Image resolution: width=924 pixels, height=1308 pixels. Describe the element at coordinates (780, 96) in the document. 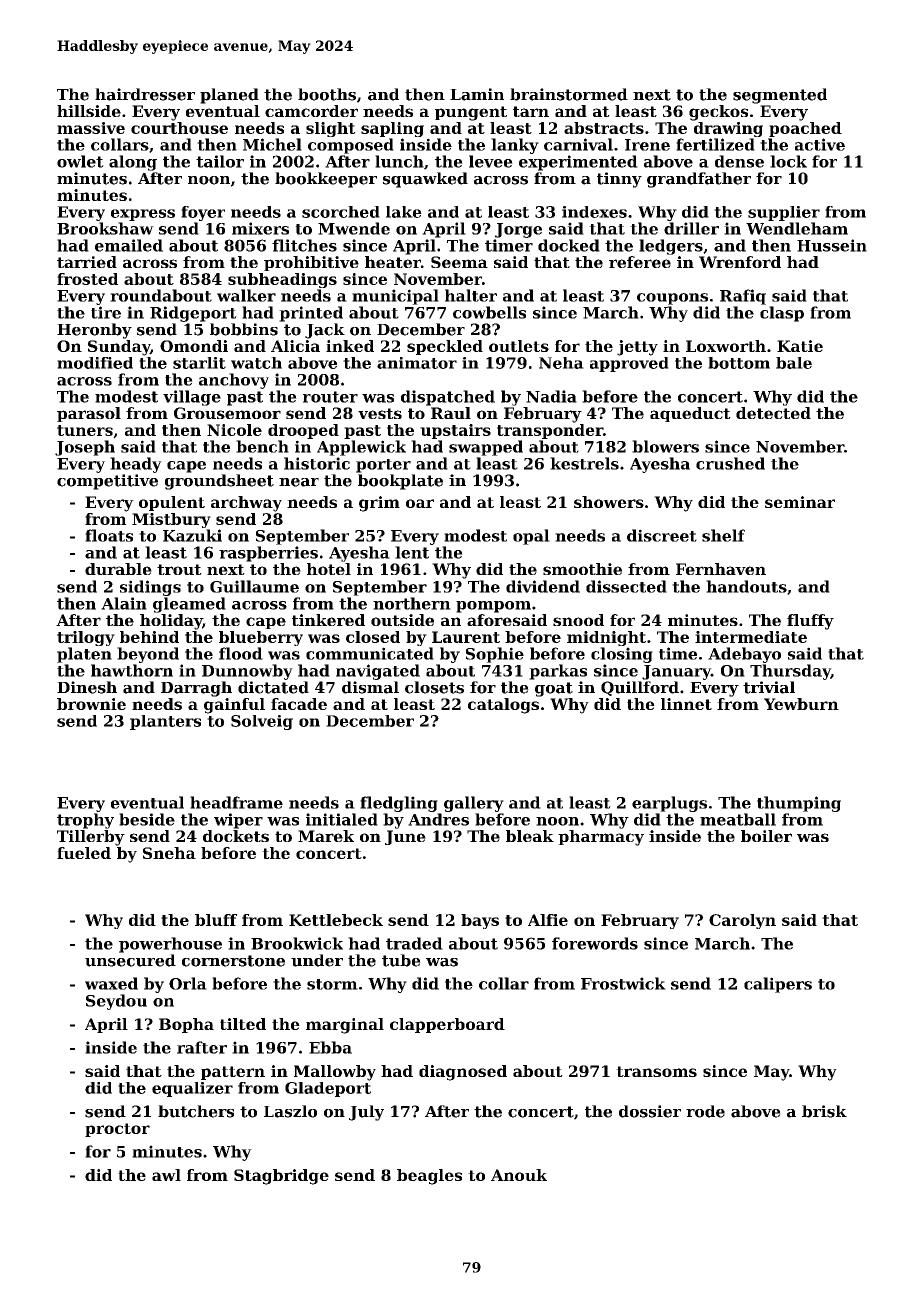

I see `segmented` at that location.
